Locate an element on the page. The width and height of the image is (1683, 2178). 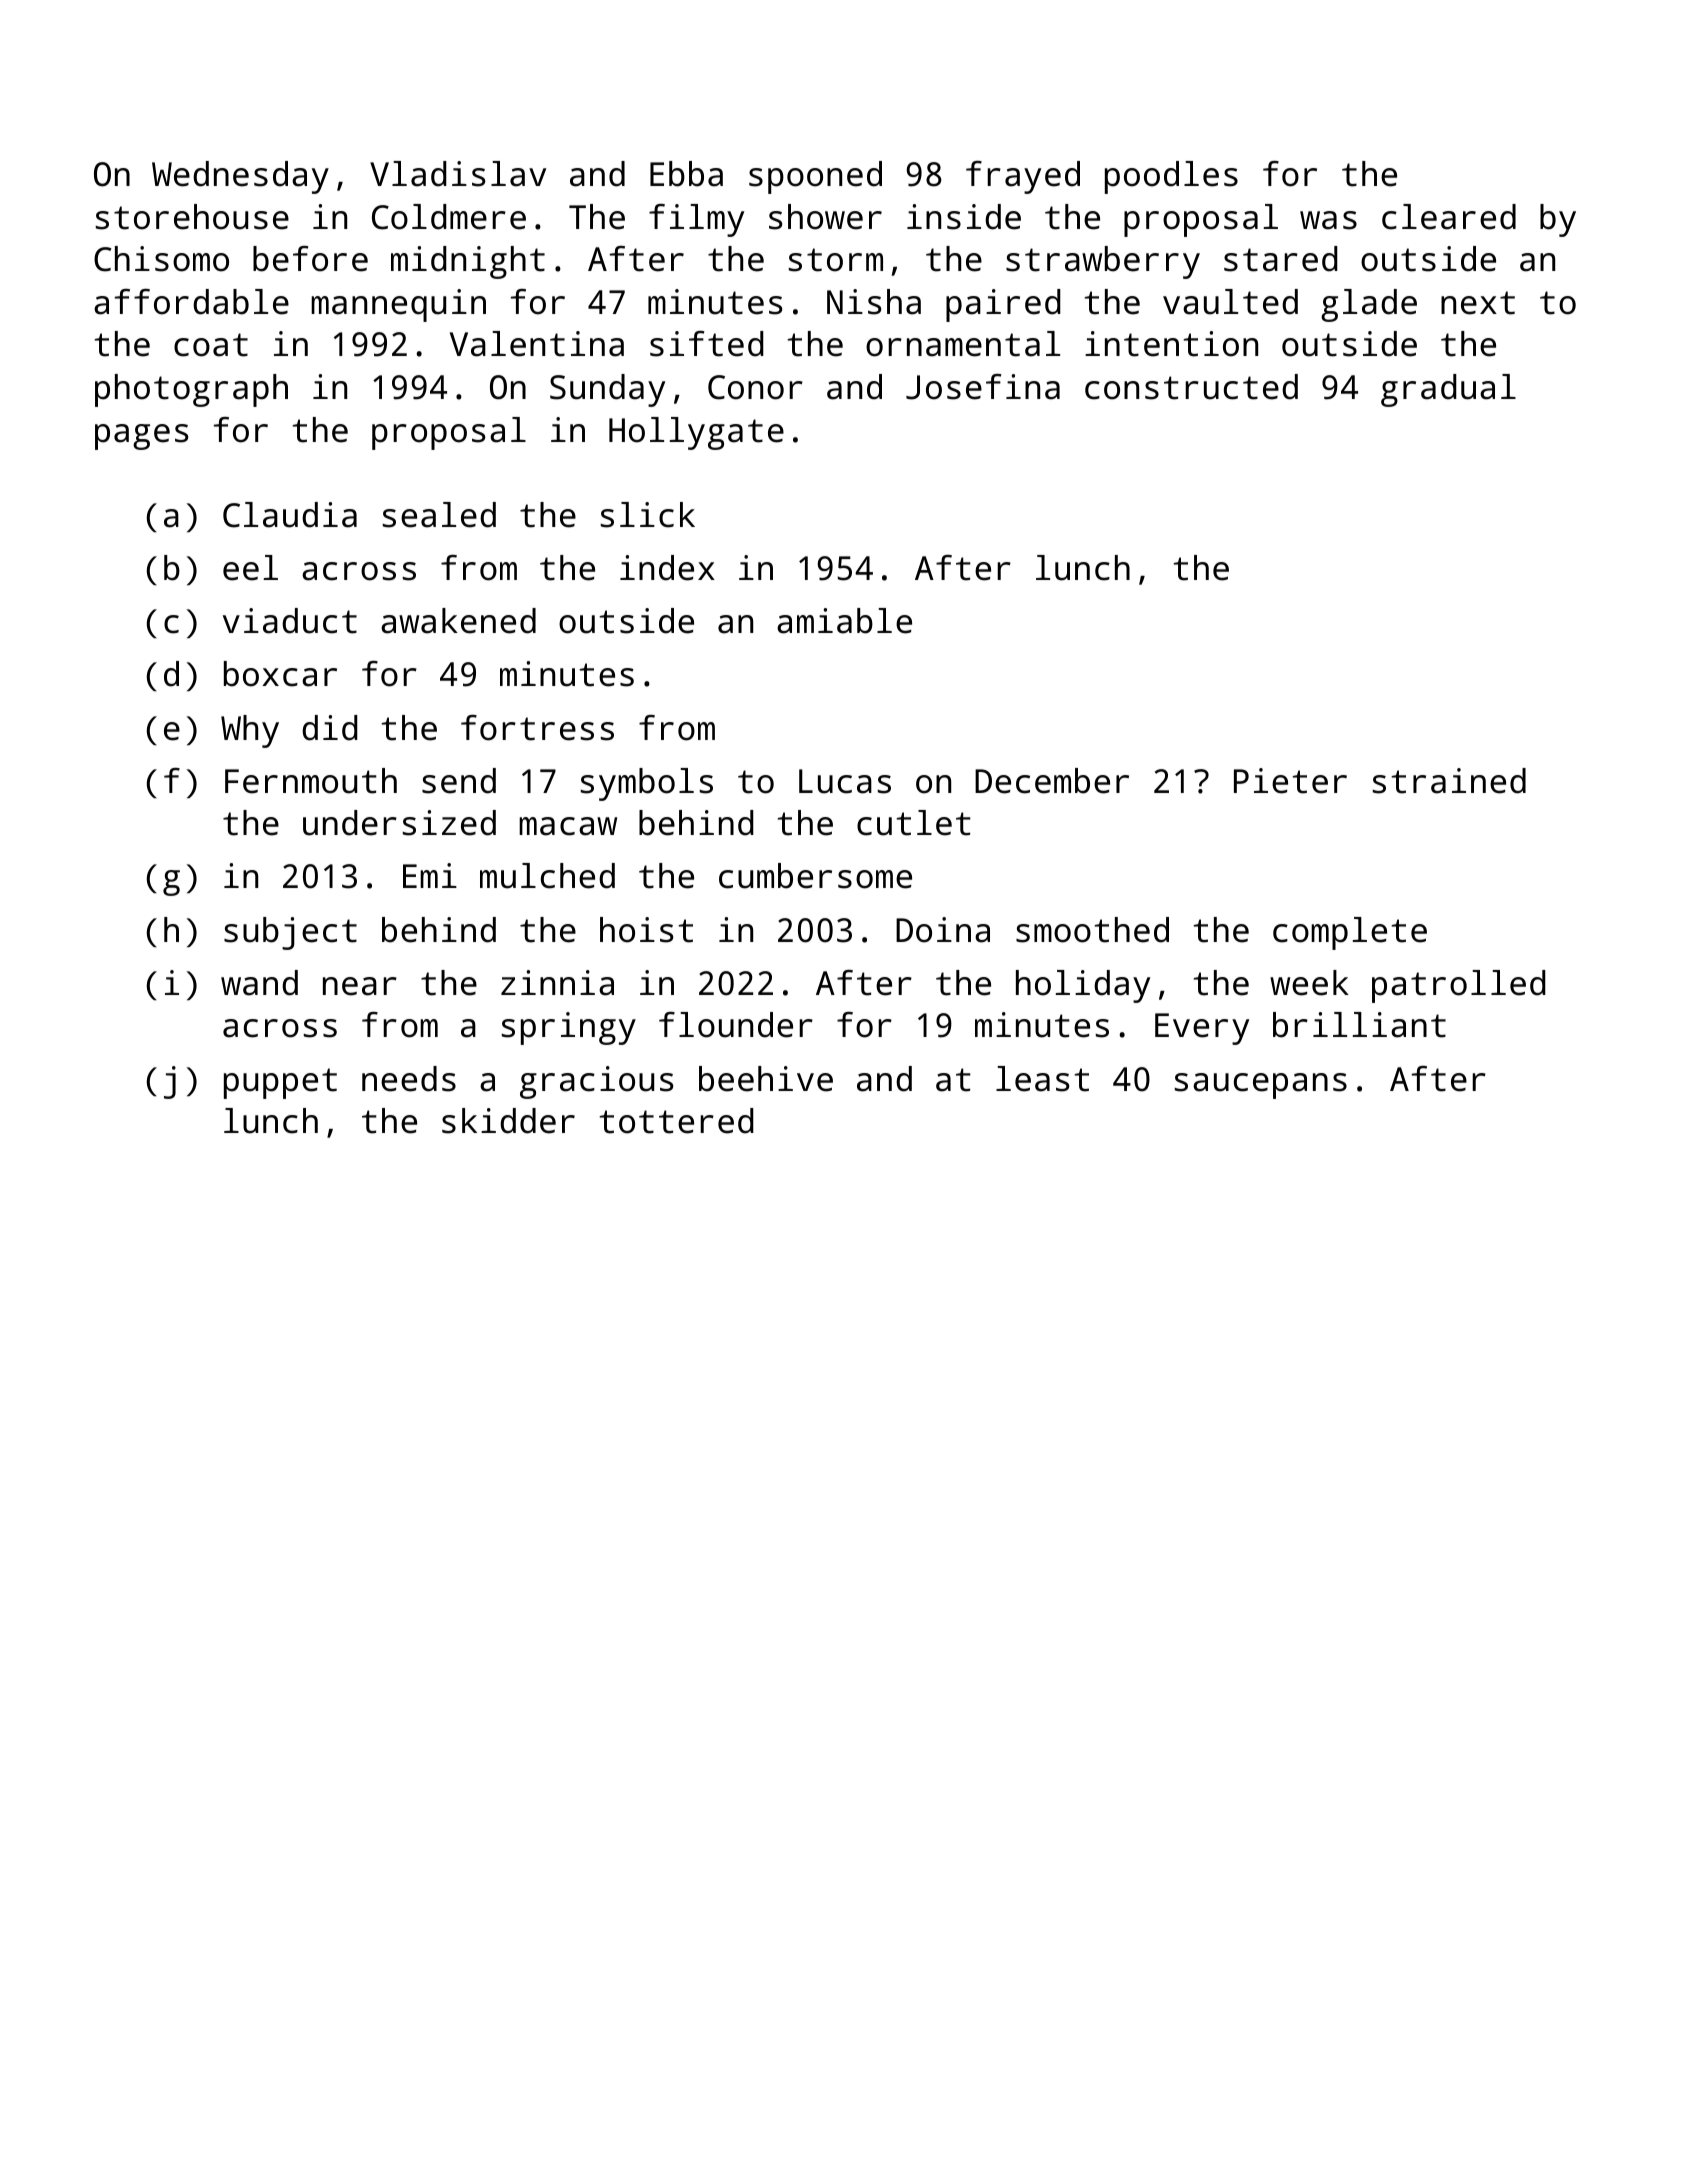
index is located at coordinates (667, 568).
